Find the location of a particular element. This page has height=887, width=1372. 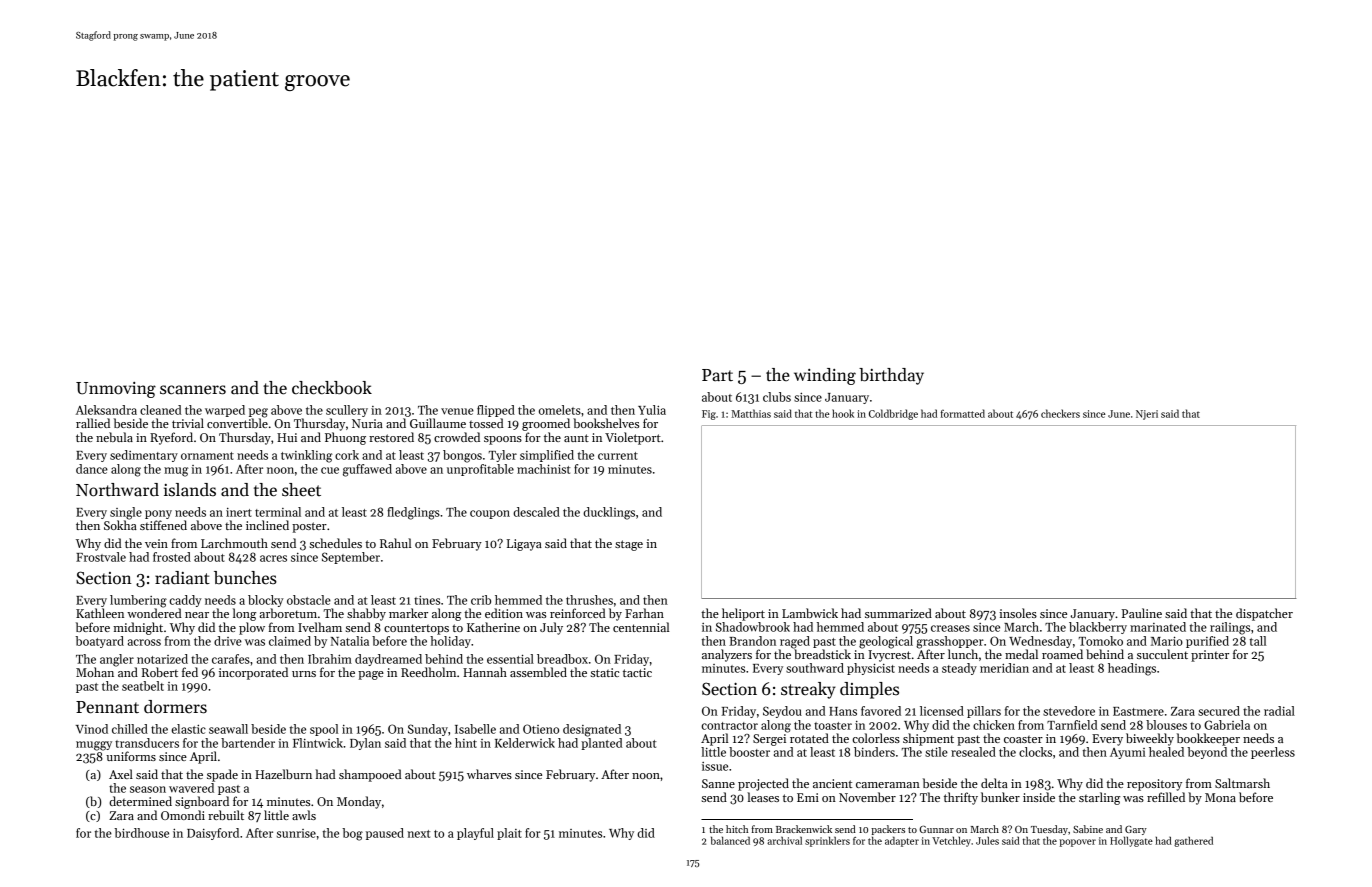

current is located at coordinates (618, 456).
